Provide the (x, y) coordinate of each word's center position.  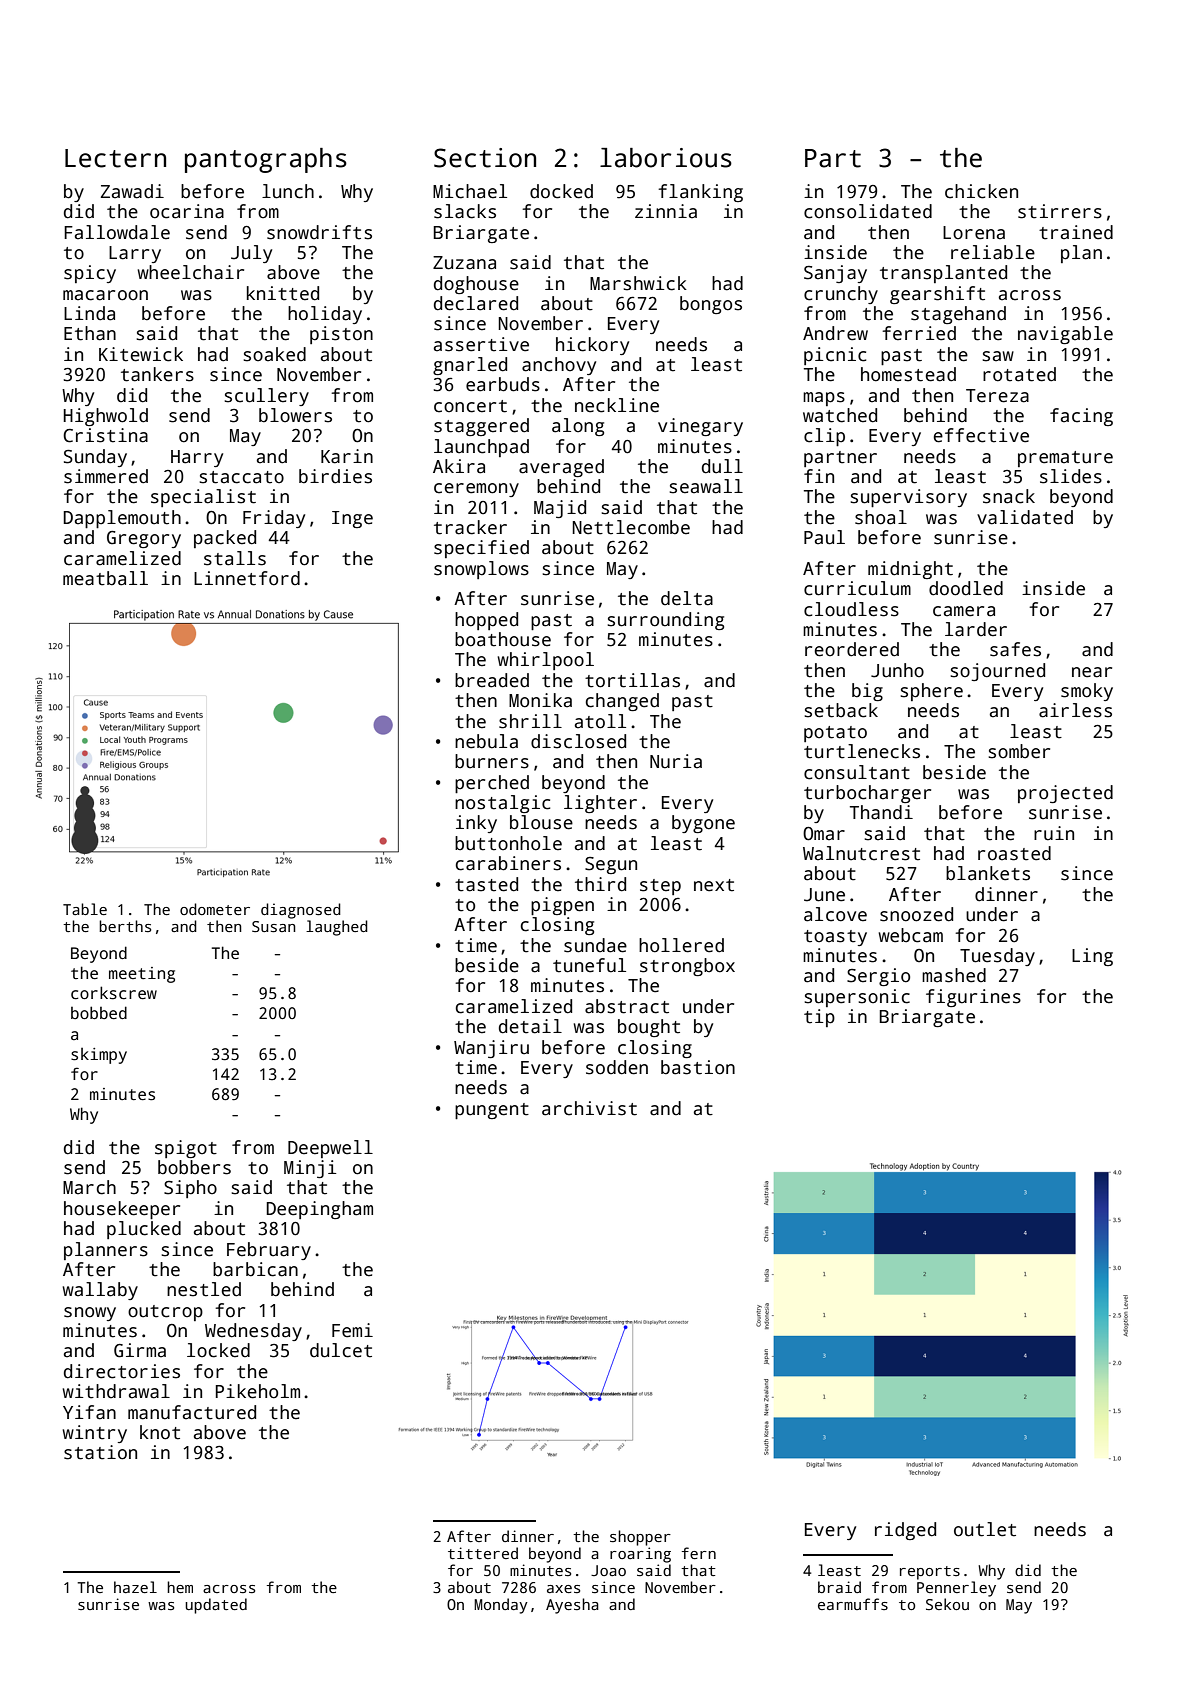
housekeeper (122, 1210)
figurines (973, 998)
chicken (981, 191)
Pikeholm (258, 1391)
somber (1019, 751)
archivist (589, 1108)
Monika (540, 700)
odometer (215, 909)
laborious (666, 158)
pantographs (266, 160)
